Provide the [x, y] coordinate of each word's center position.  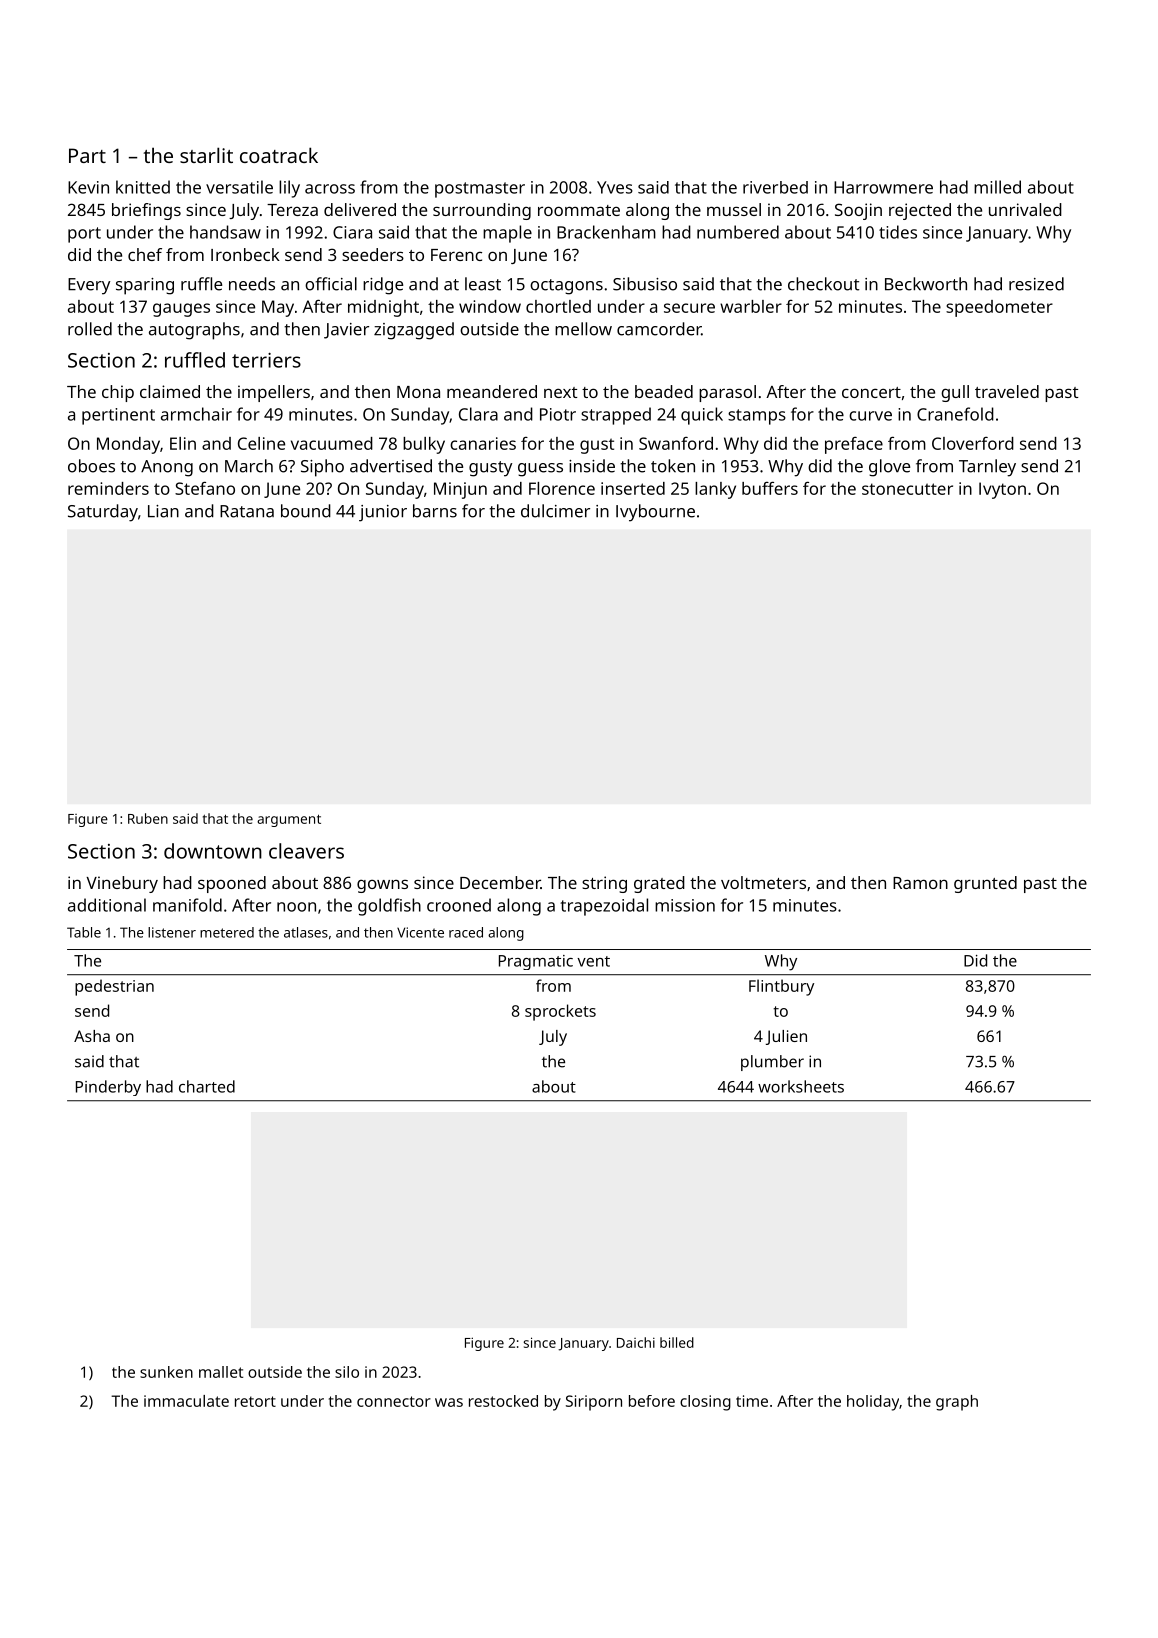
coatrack [279, 155]
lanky [715, 490]
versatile [239, 187]
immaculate [186, 1401]
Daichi [636, 1342]
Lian [163, 511]
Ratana [247, 511]
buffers [770, 488]
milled [997, 187]
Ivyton [1002, 490]
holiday [873, 1403]
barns [435, 511]
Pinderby [108, 1088]
